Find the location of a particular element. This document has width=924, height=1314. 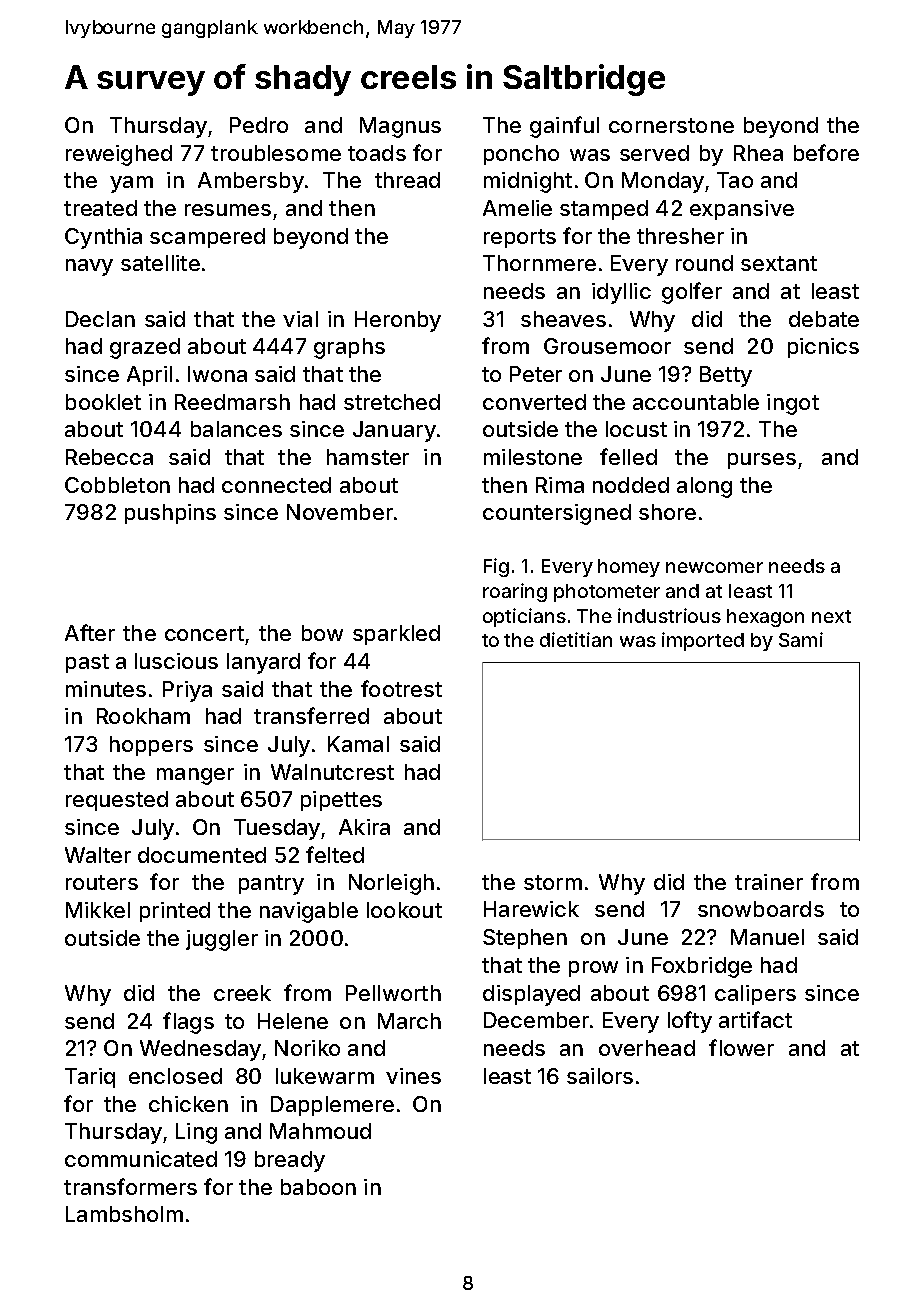

Noriko is located at coordinates (307, 1048).
